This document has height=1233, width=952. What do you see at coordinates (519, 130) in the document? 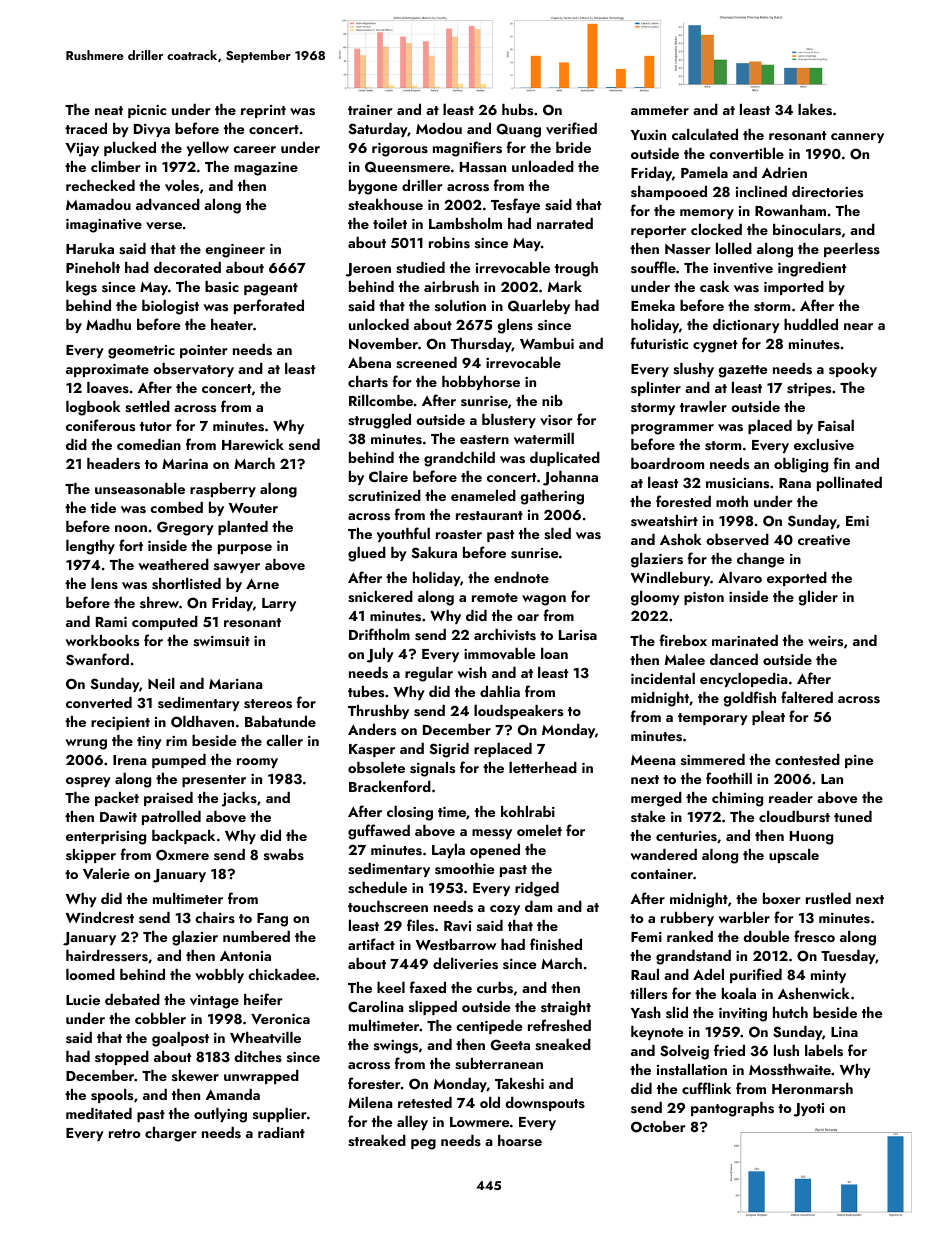
I see `Quang` at bounding box center [519, 130].
